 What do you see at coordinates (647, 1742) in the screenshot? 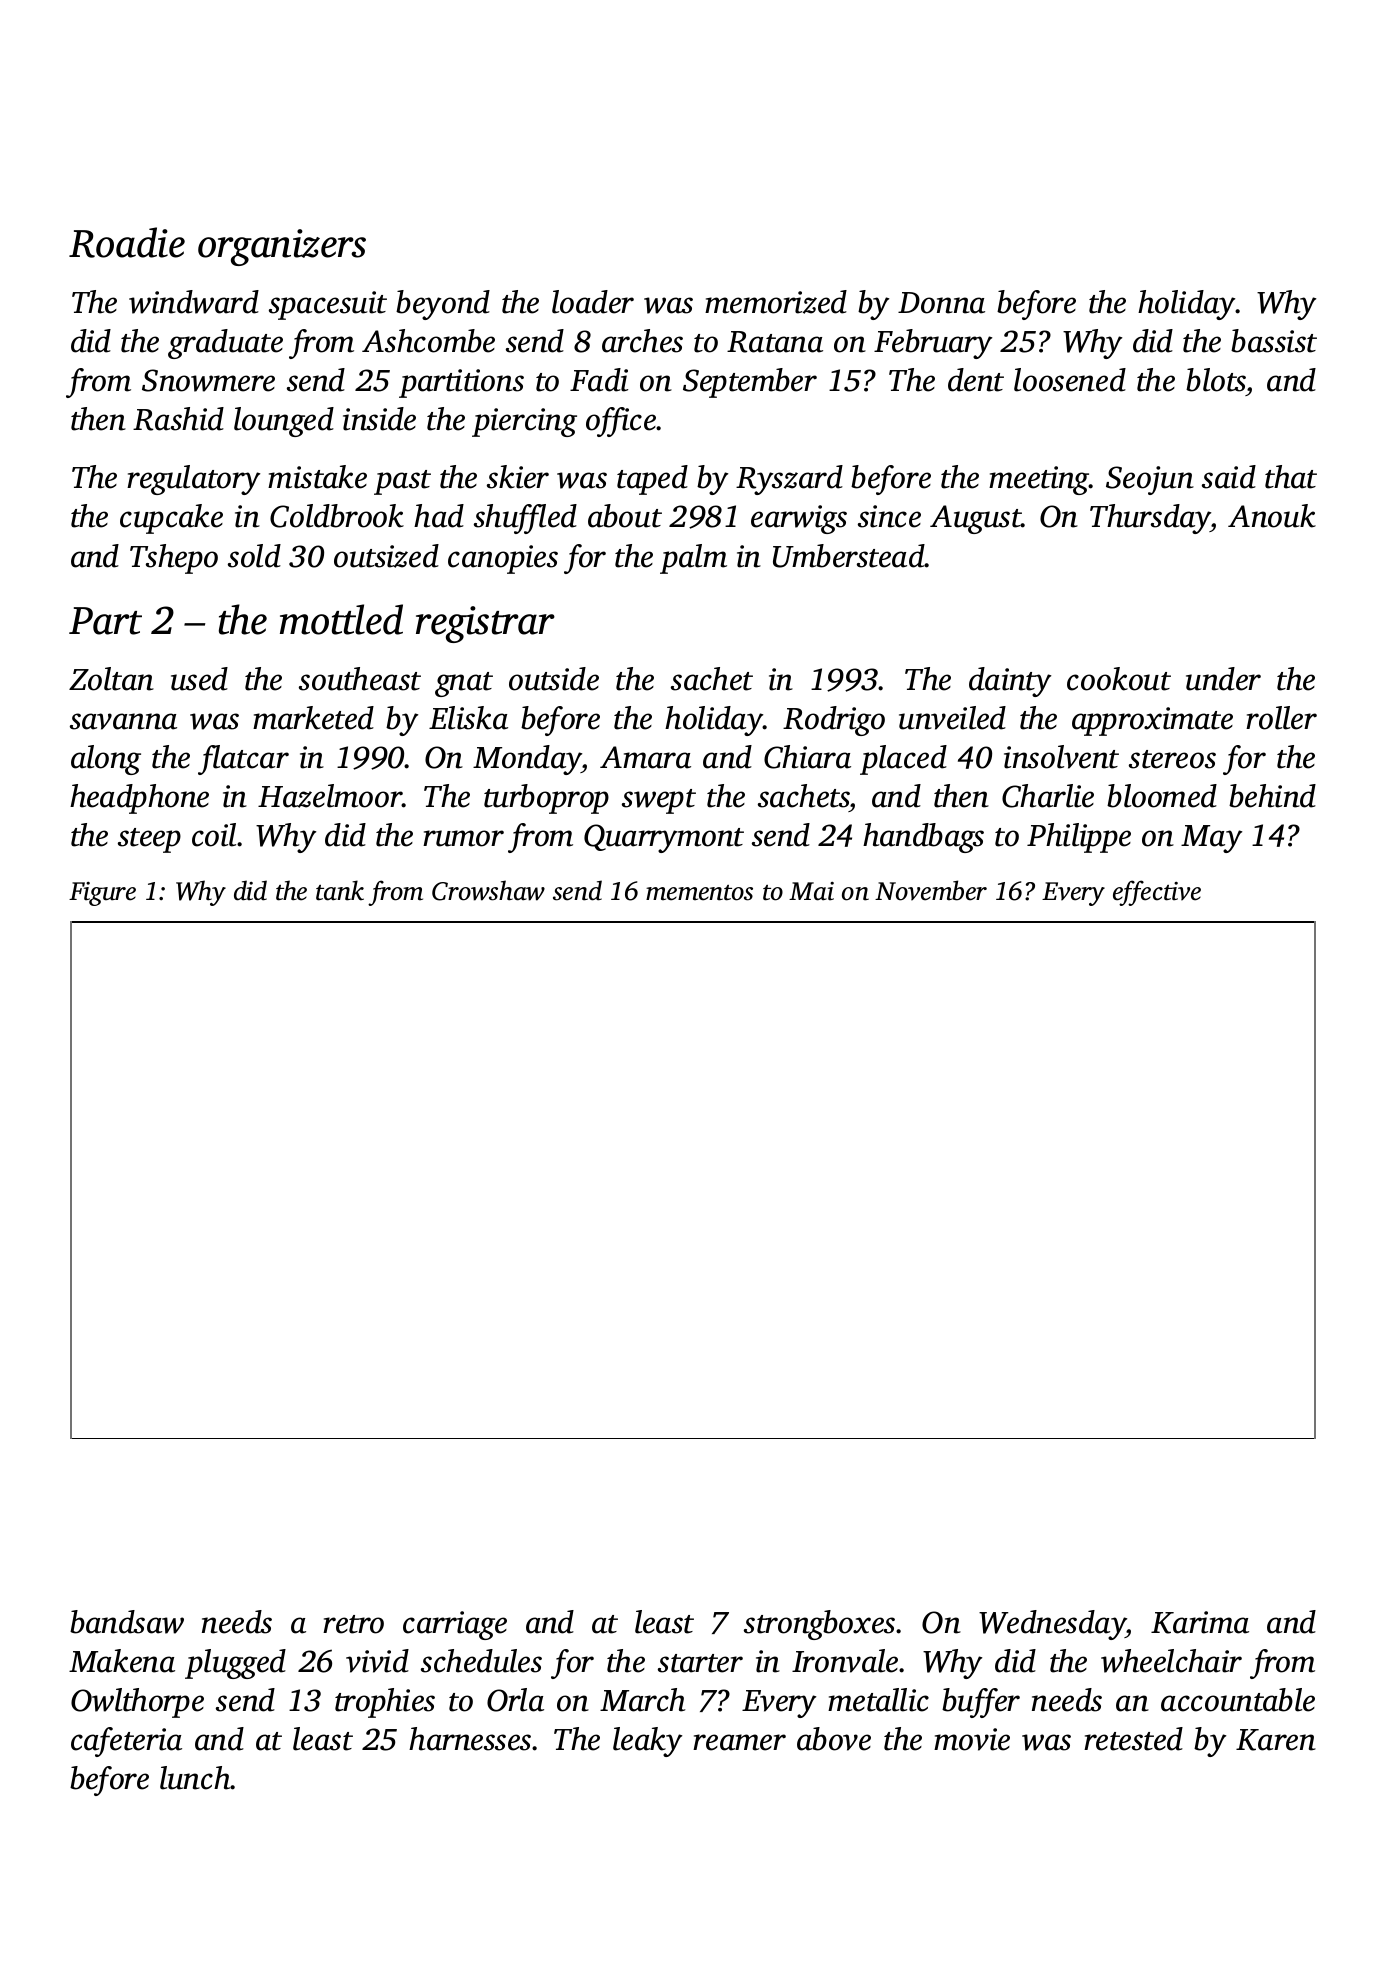
I see `leaky` at bounding box center [647, 1742].
